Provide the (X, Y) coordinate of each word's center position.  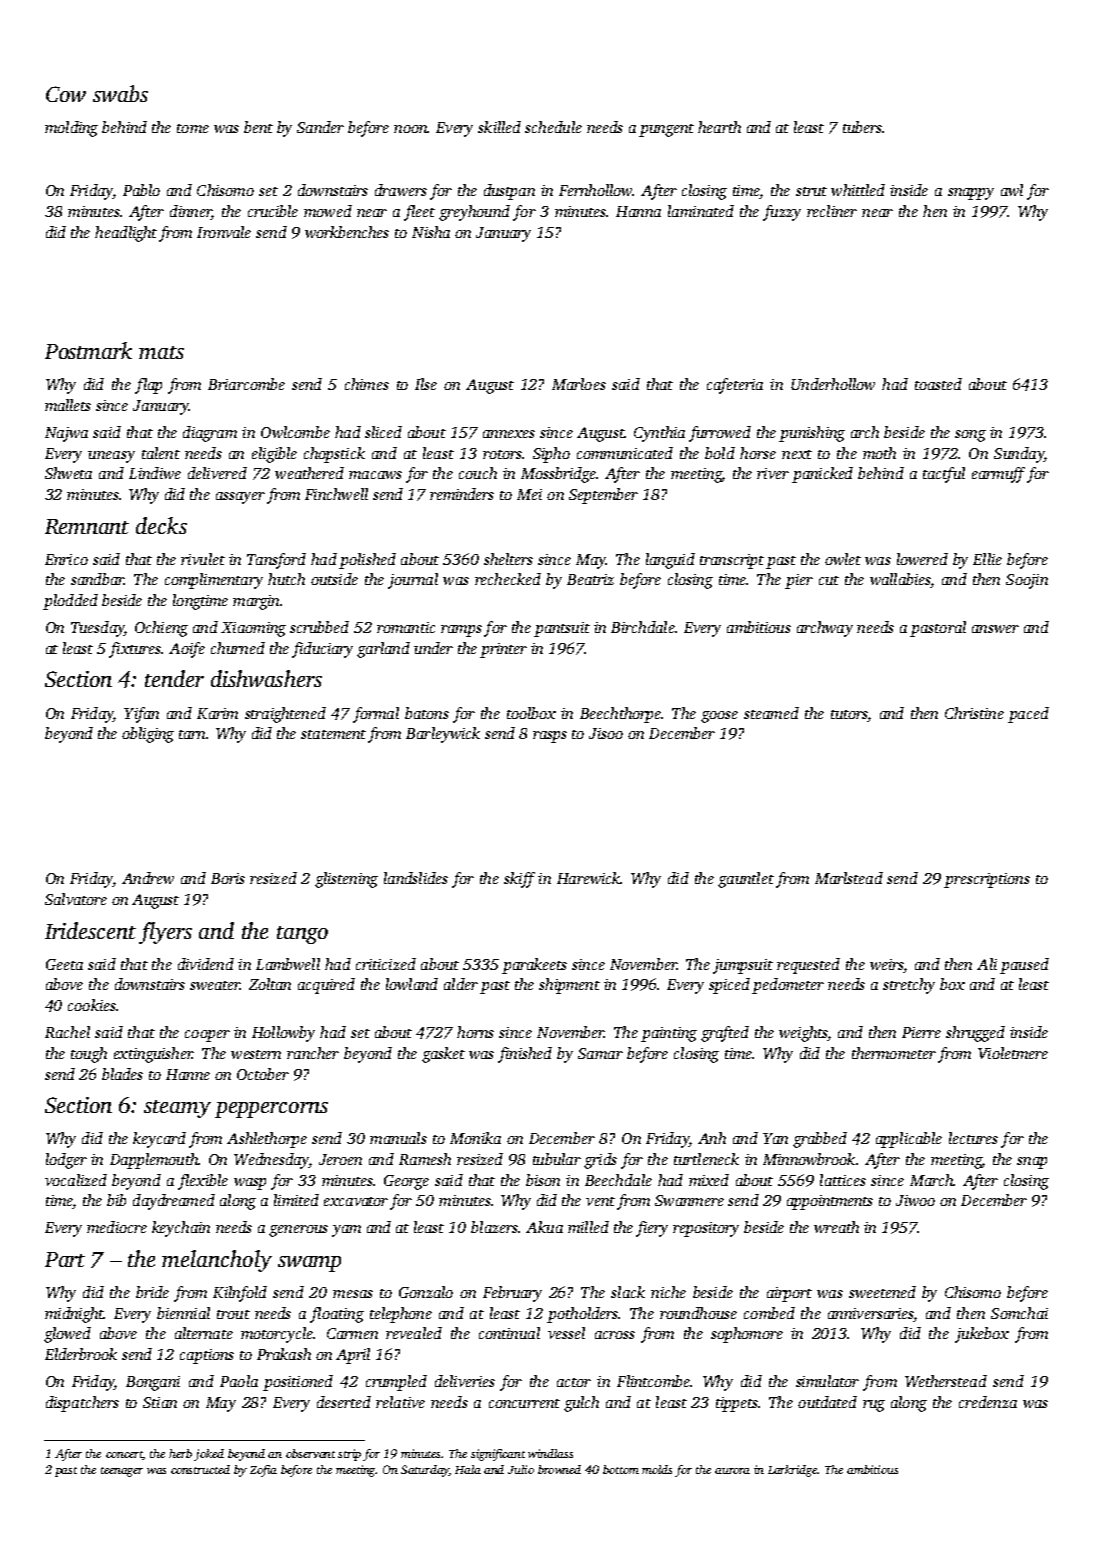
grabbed (820, 1140)
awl (1012, 190)
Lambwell (288, 964)
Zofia (263, 1471)
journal (413, 581)
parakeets (534, 966)
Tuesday (97, 629)
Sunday (1019, 455)
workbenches (347, 232)
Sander (320, 127)
